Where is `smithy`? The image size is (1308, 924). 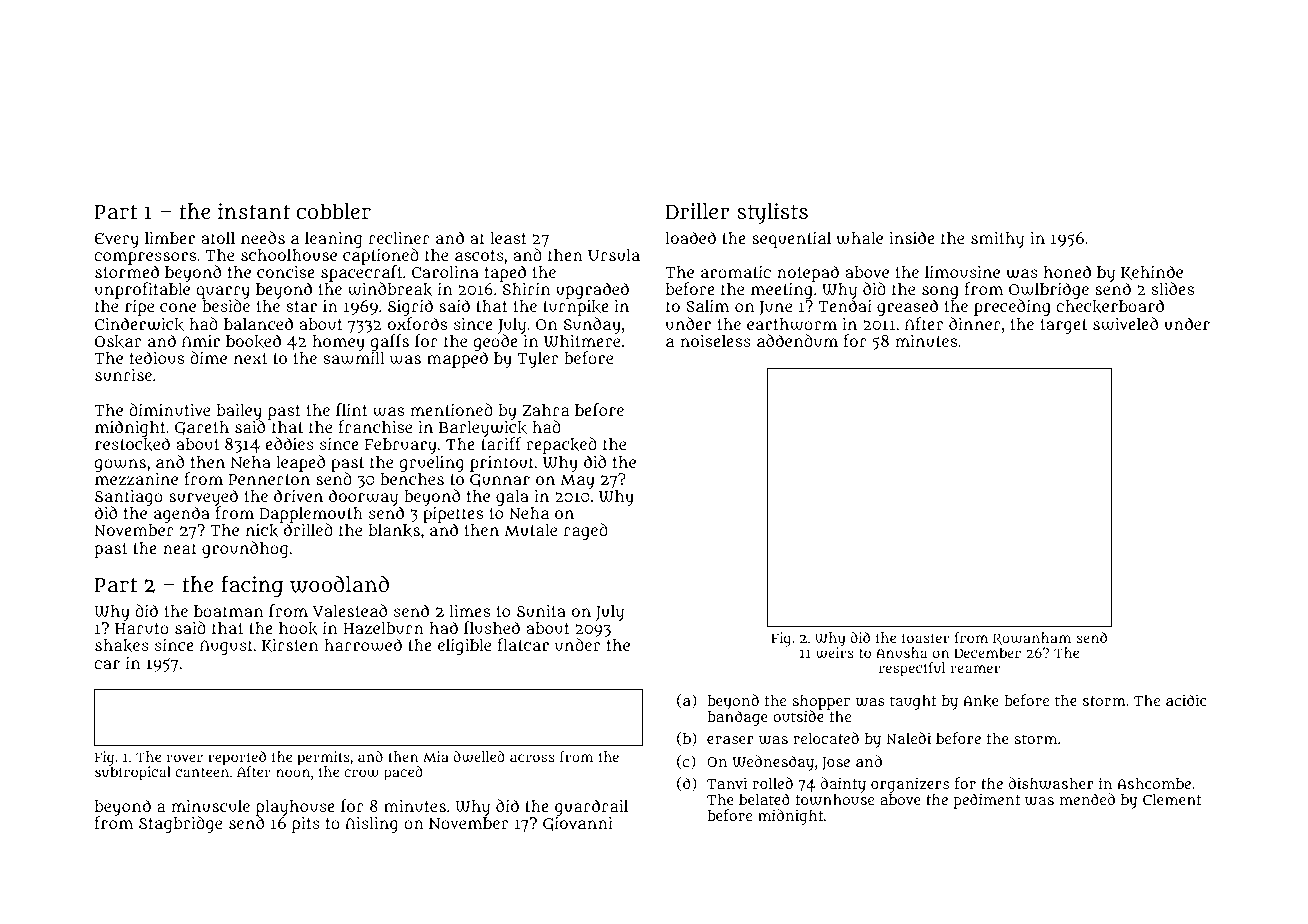
smithy is located at coordinates (997, 240).
